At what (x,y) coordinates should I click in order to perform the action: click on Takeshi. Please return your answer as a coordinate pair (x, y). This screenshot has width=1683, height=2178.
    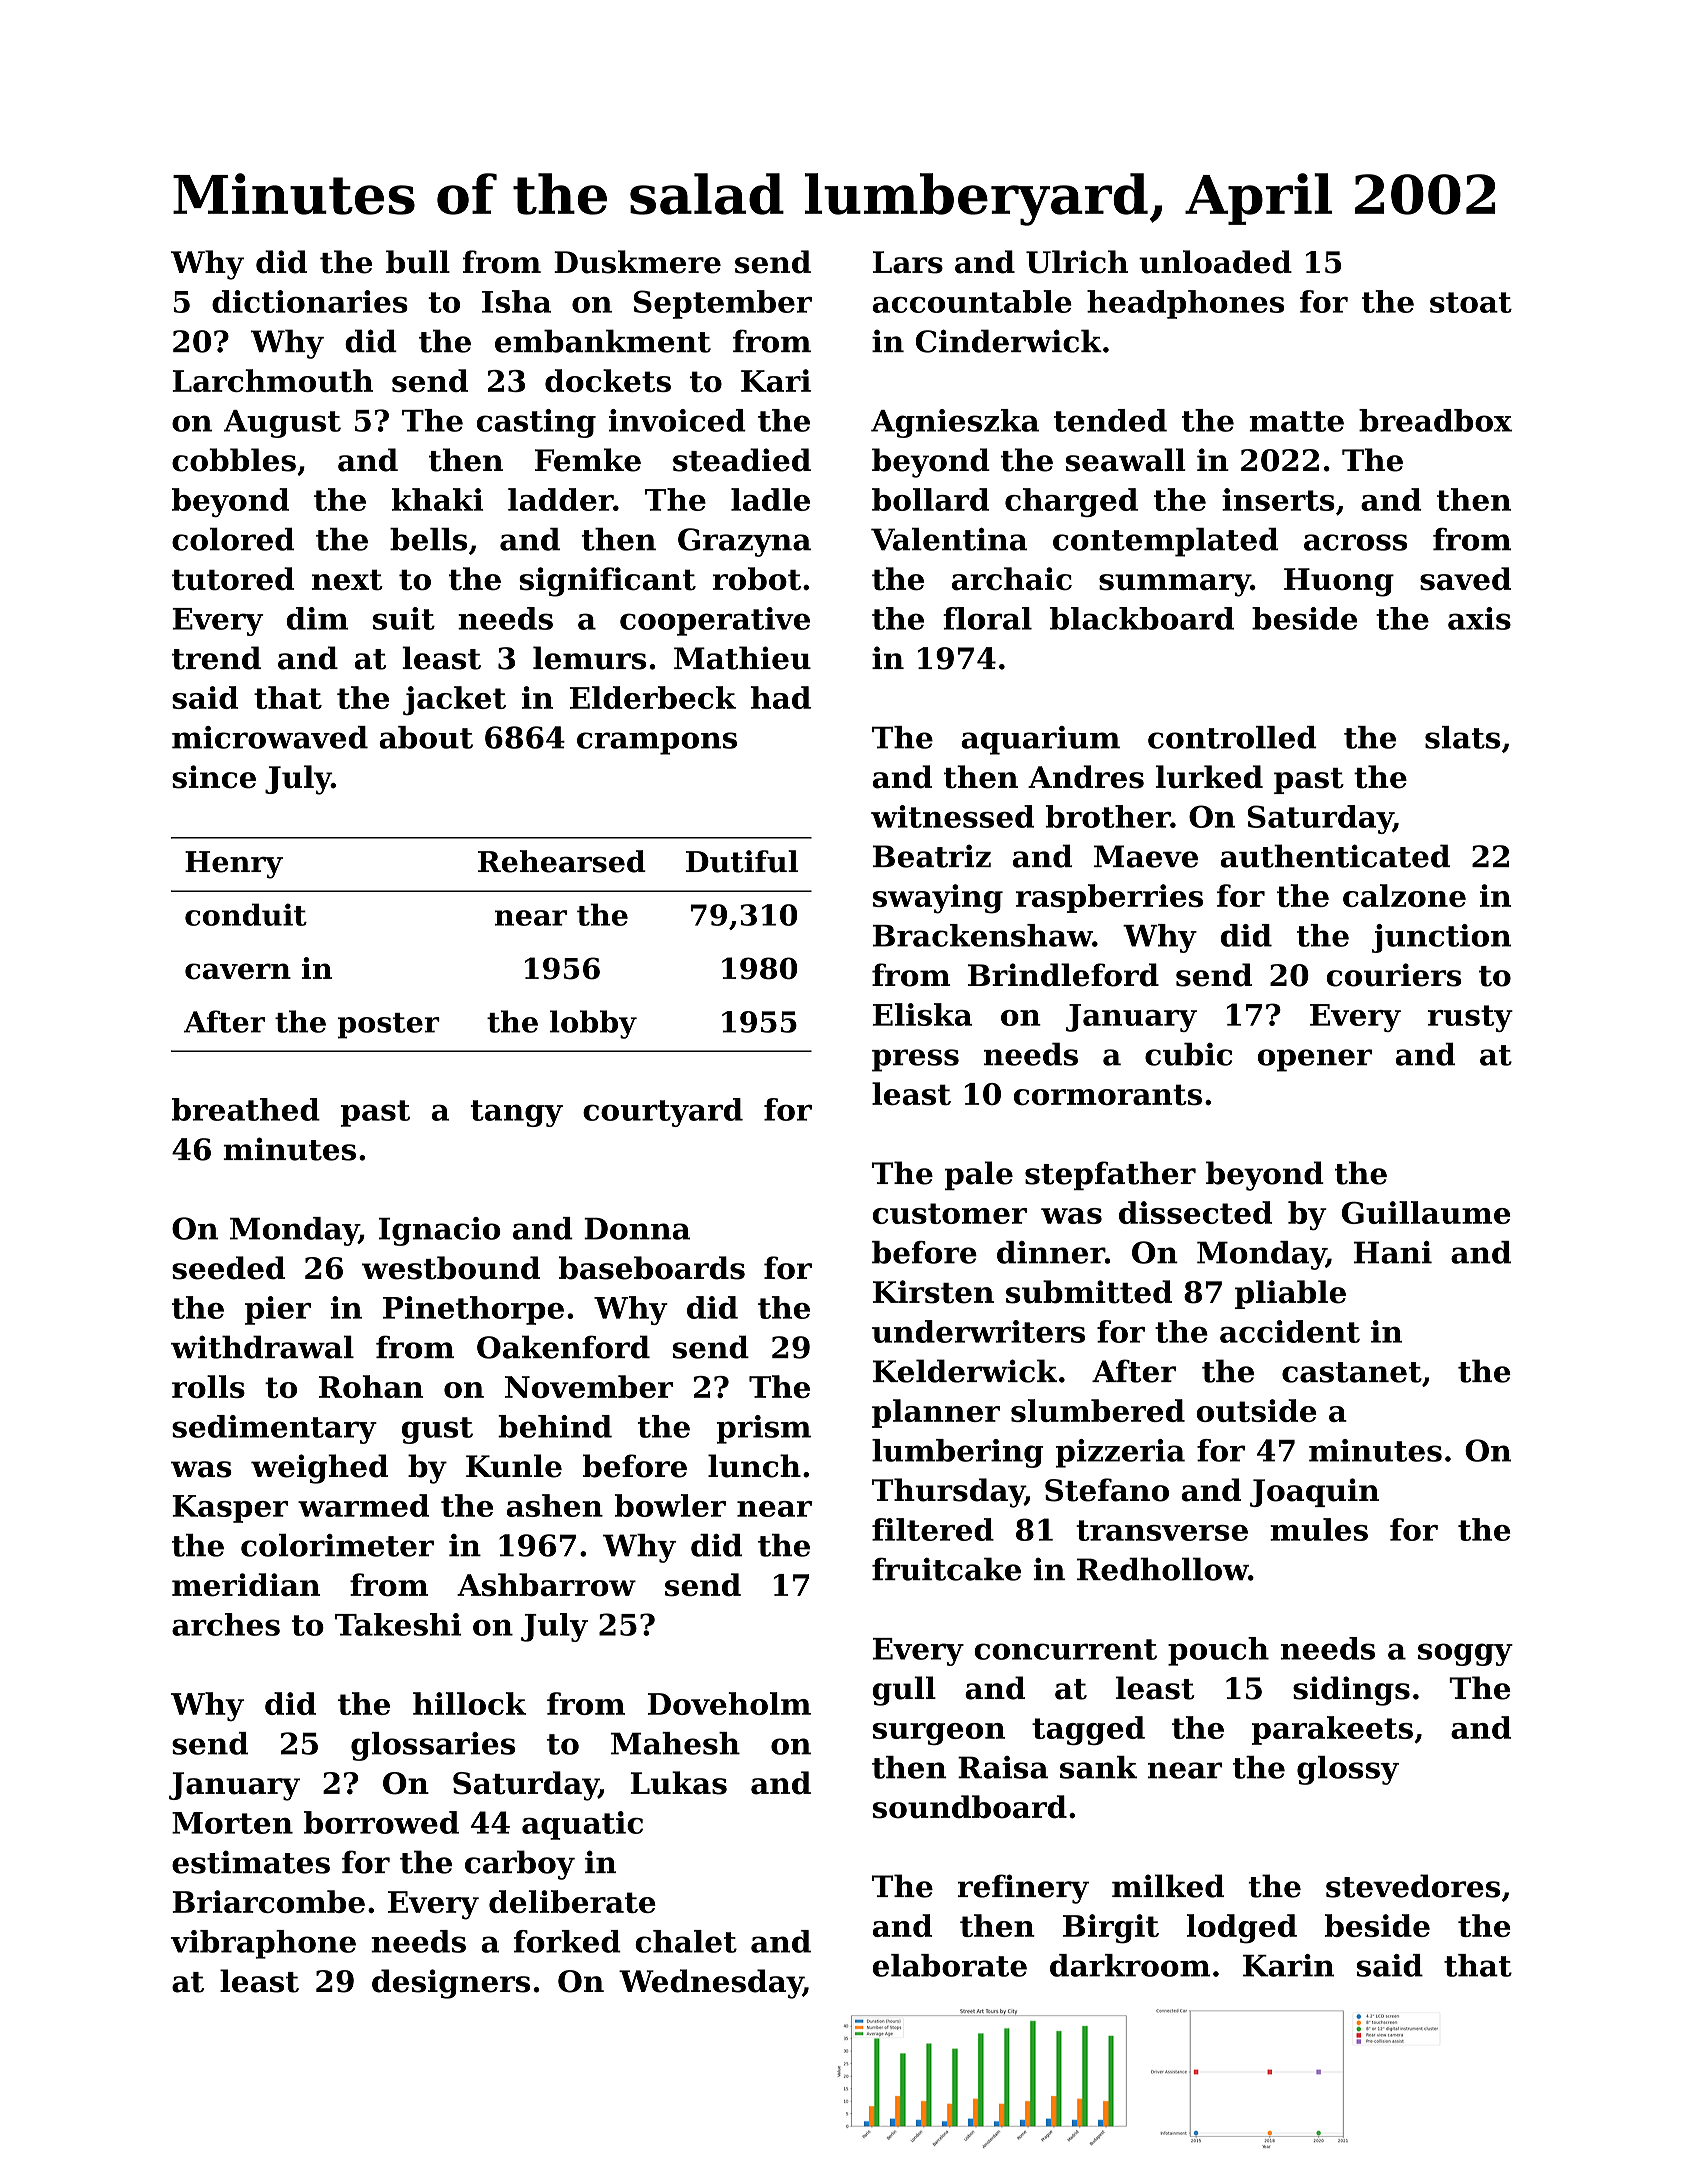
    Looking at the image, I should click on (398, 1624).
